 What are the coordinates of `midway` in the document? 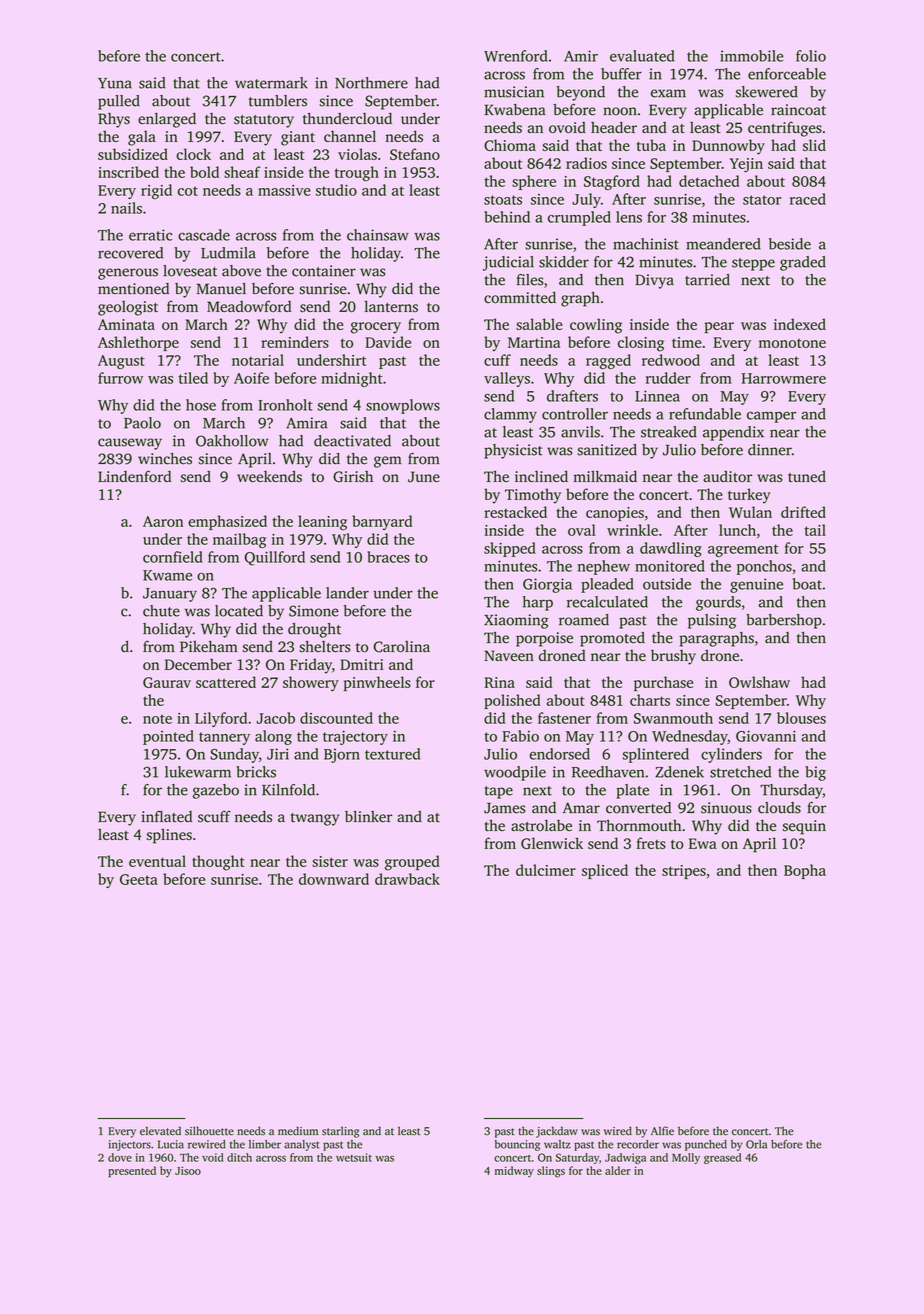 It's located at (514, 1172).
